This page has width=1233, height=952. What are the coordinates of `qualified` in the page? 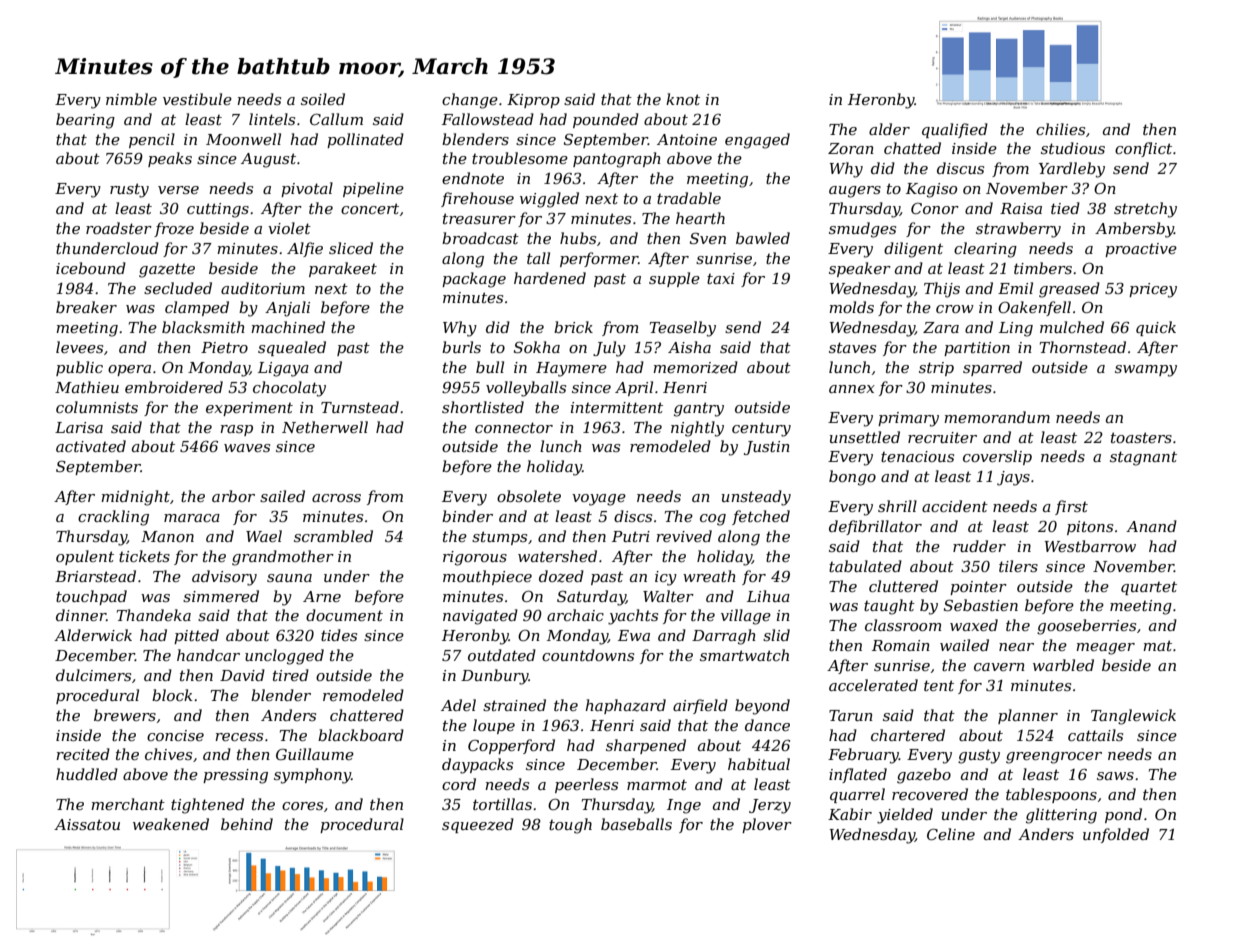 It's located at (955, 130).
